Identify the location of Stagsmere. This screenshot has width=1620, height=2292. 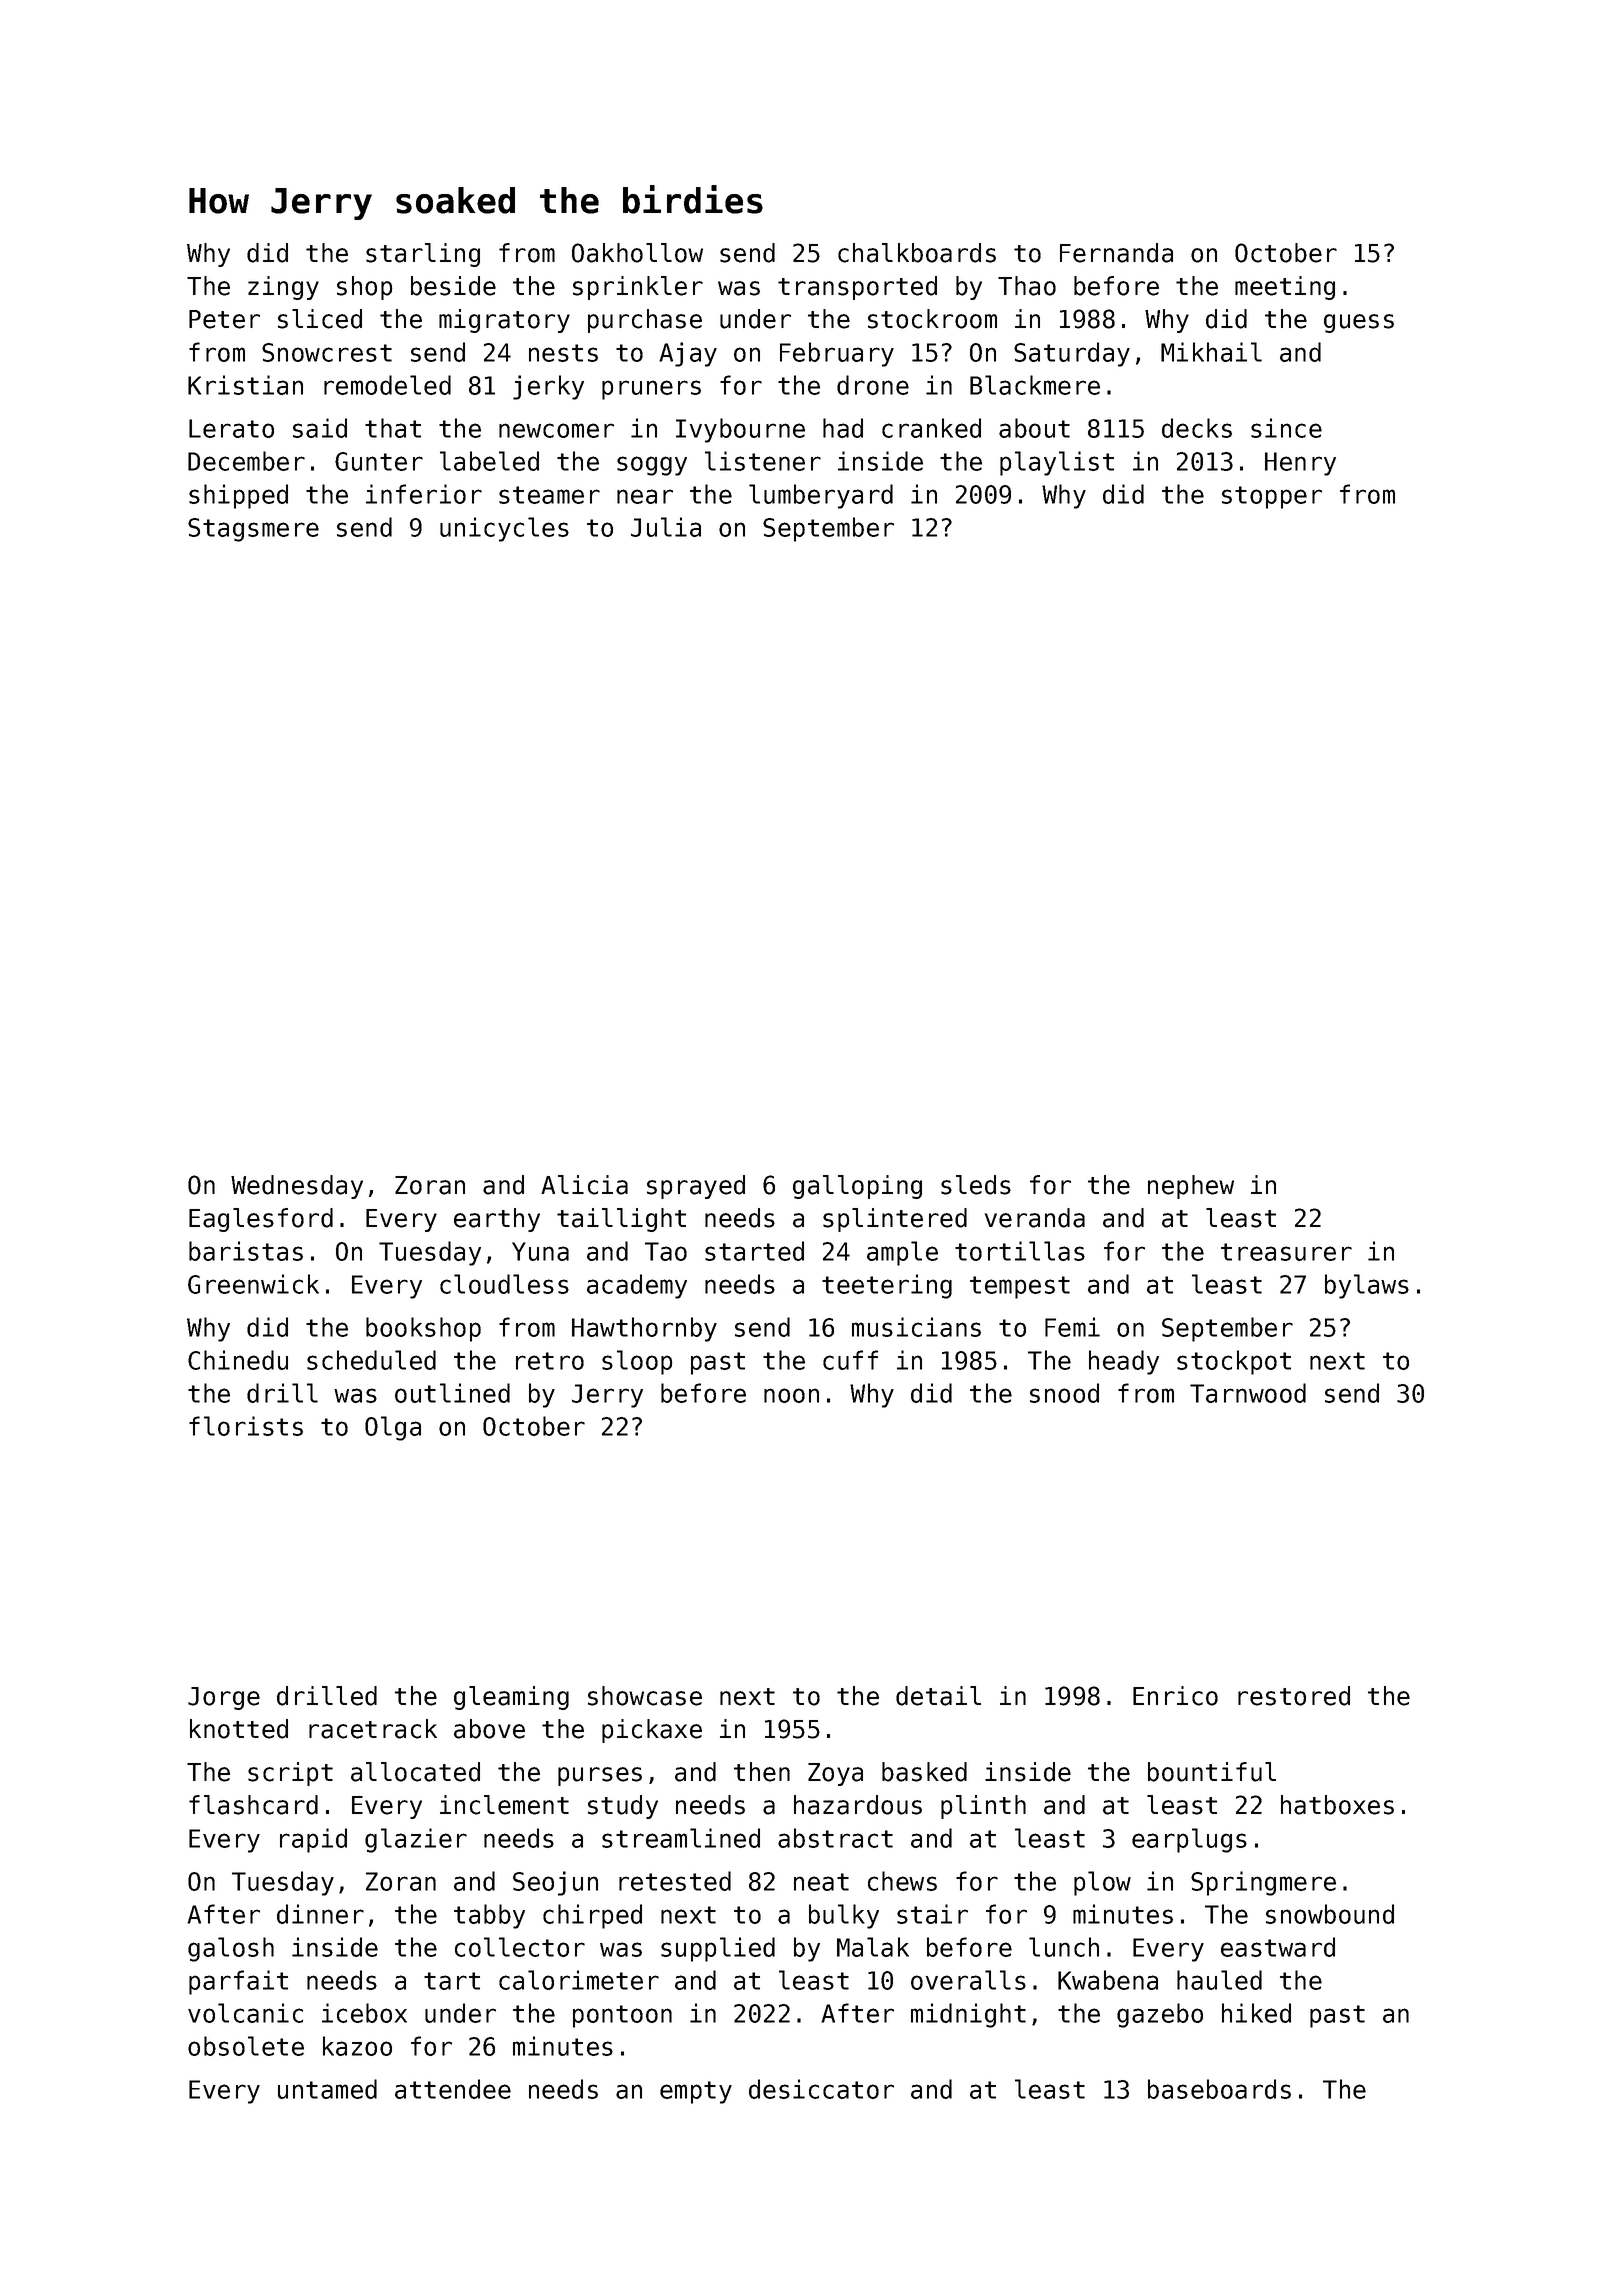
(253, 530).
